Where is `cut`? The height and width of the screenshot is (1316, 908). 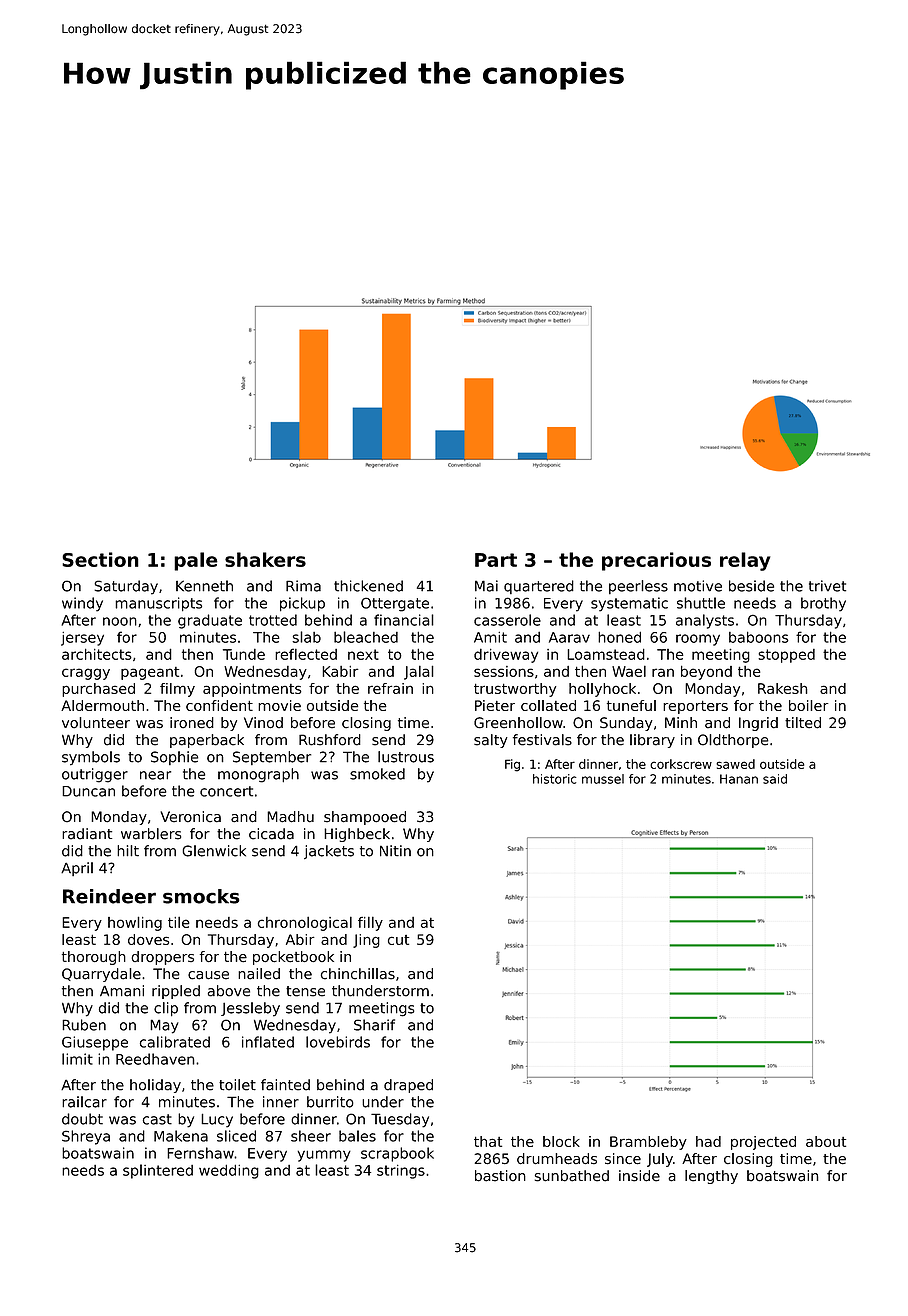 cut is located at coordinates (398, 940).
